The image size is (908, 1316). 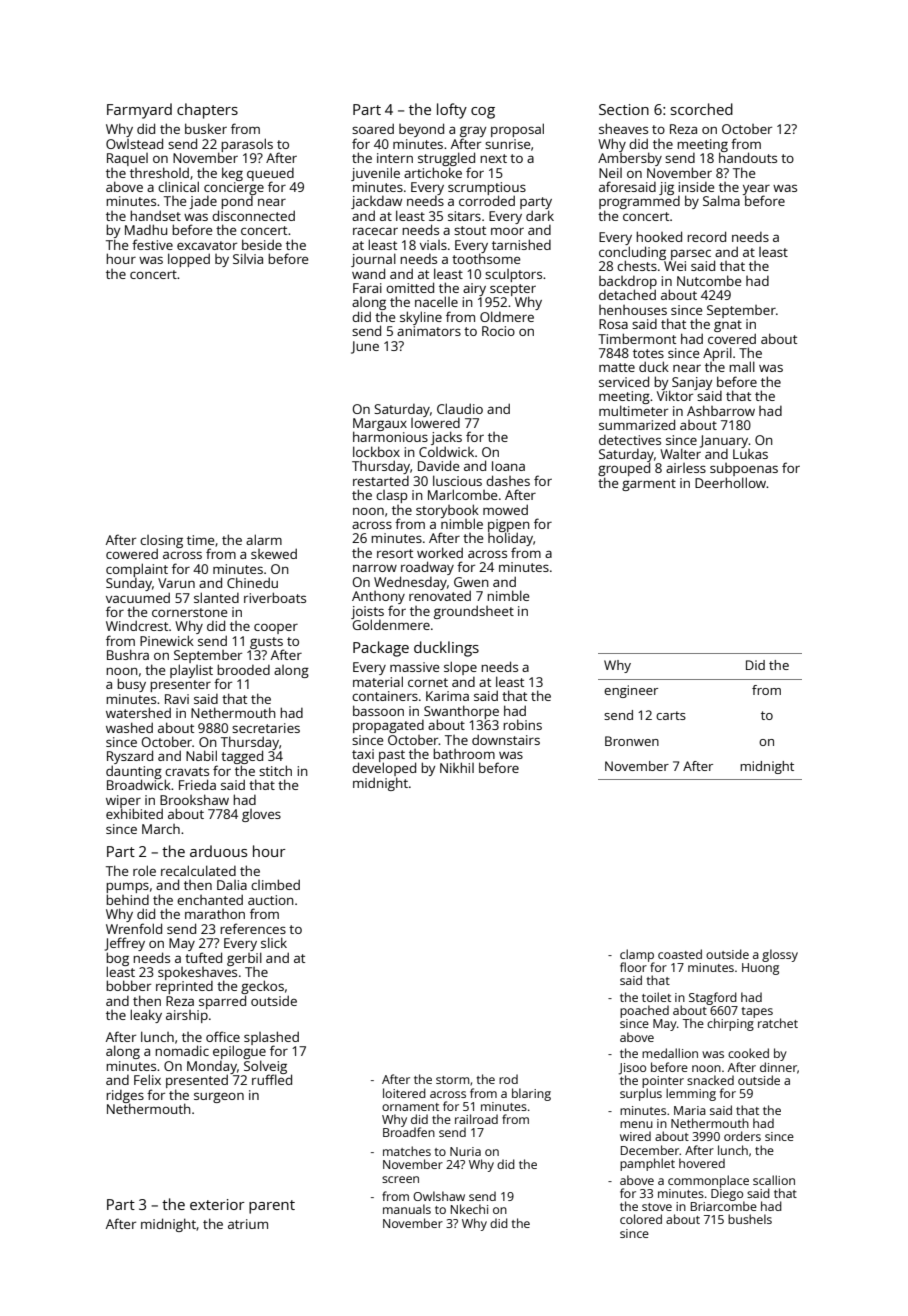 What do you see at coordinates (731, 482) in the screenshot?
I see `Deerhollow` at bounding box center [731, 482].
